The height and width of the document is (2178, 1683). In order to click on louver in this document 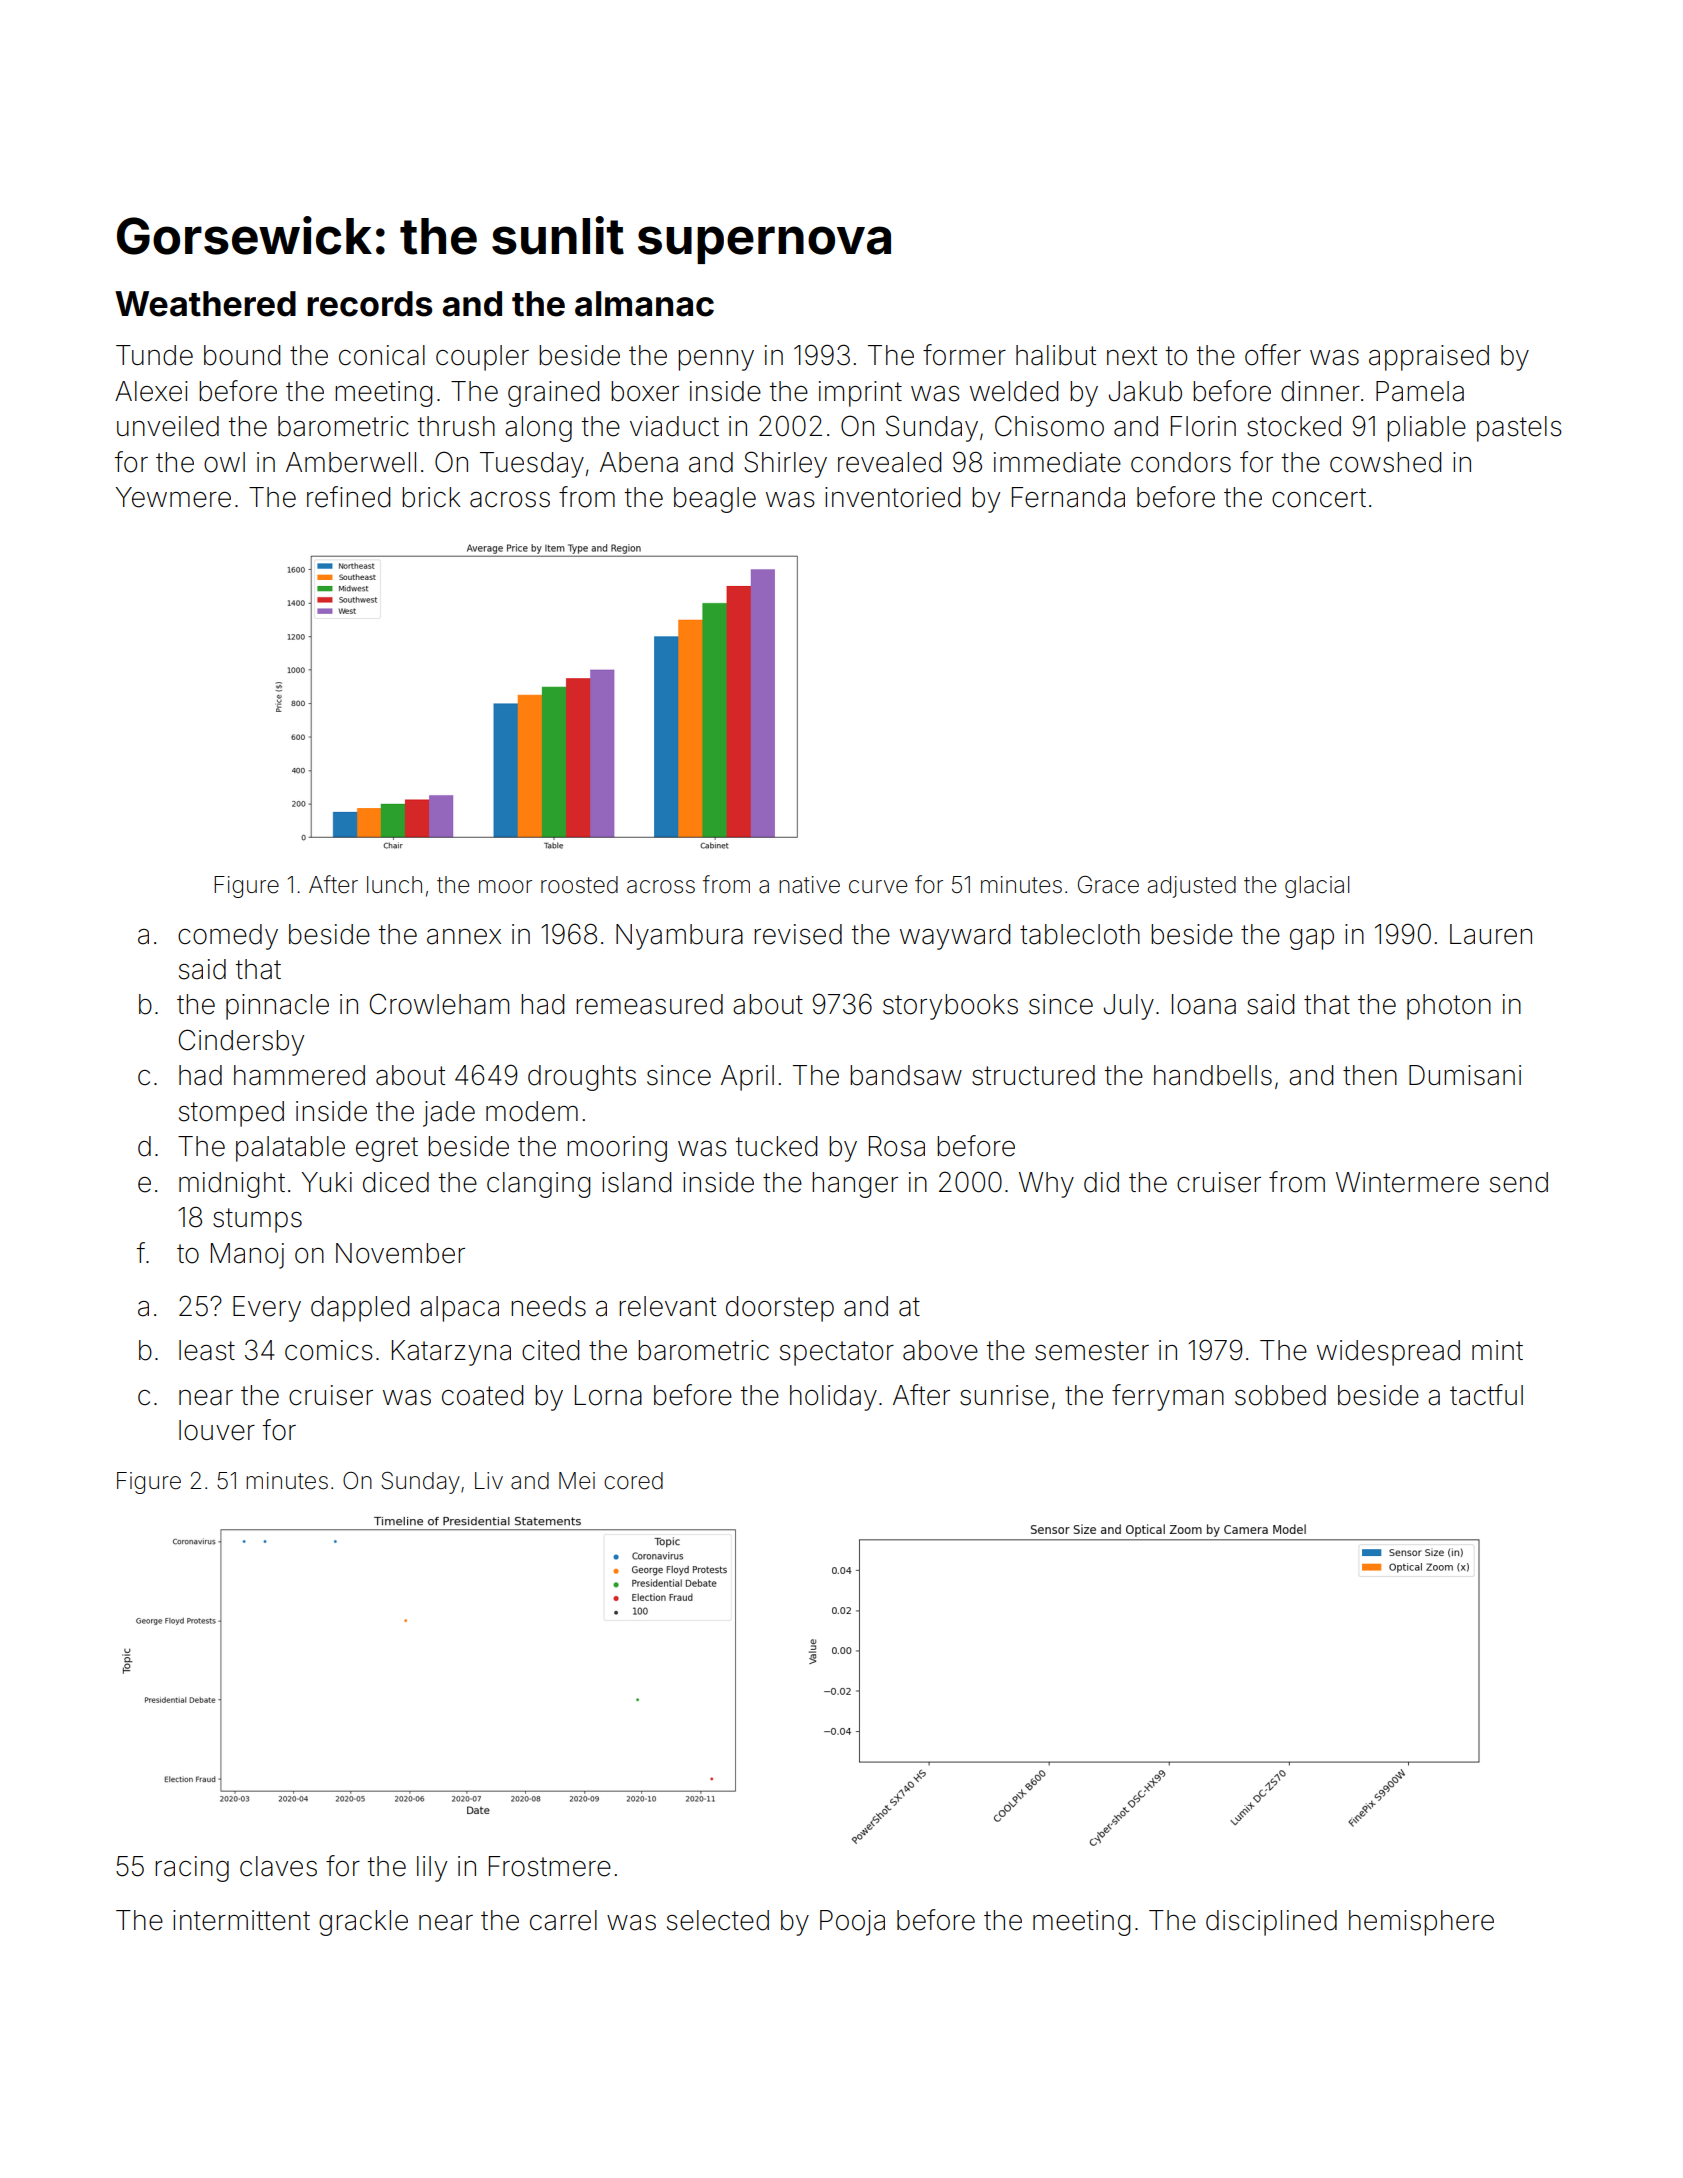, I will do `click(217, 1430)`.
